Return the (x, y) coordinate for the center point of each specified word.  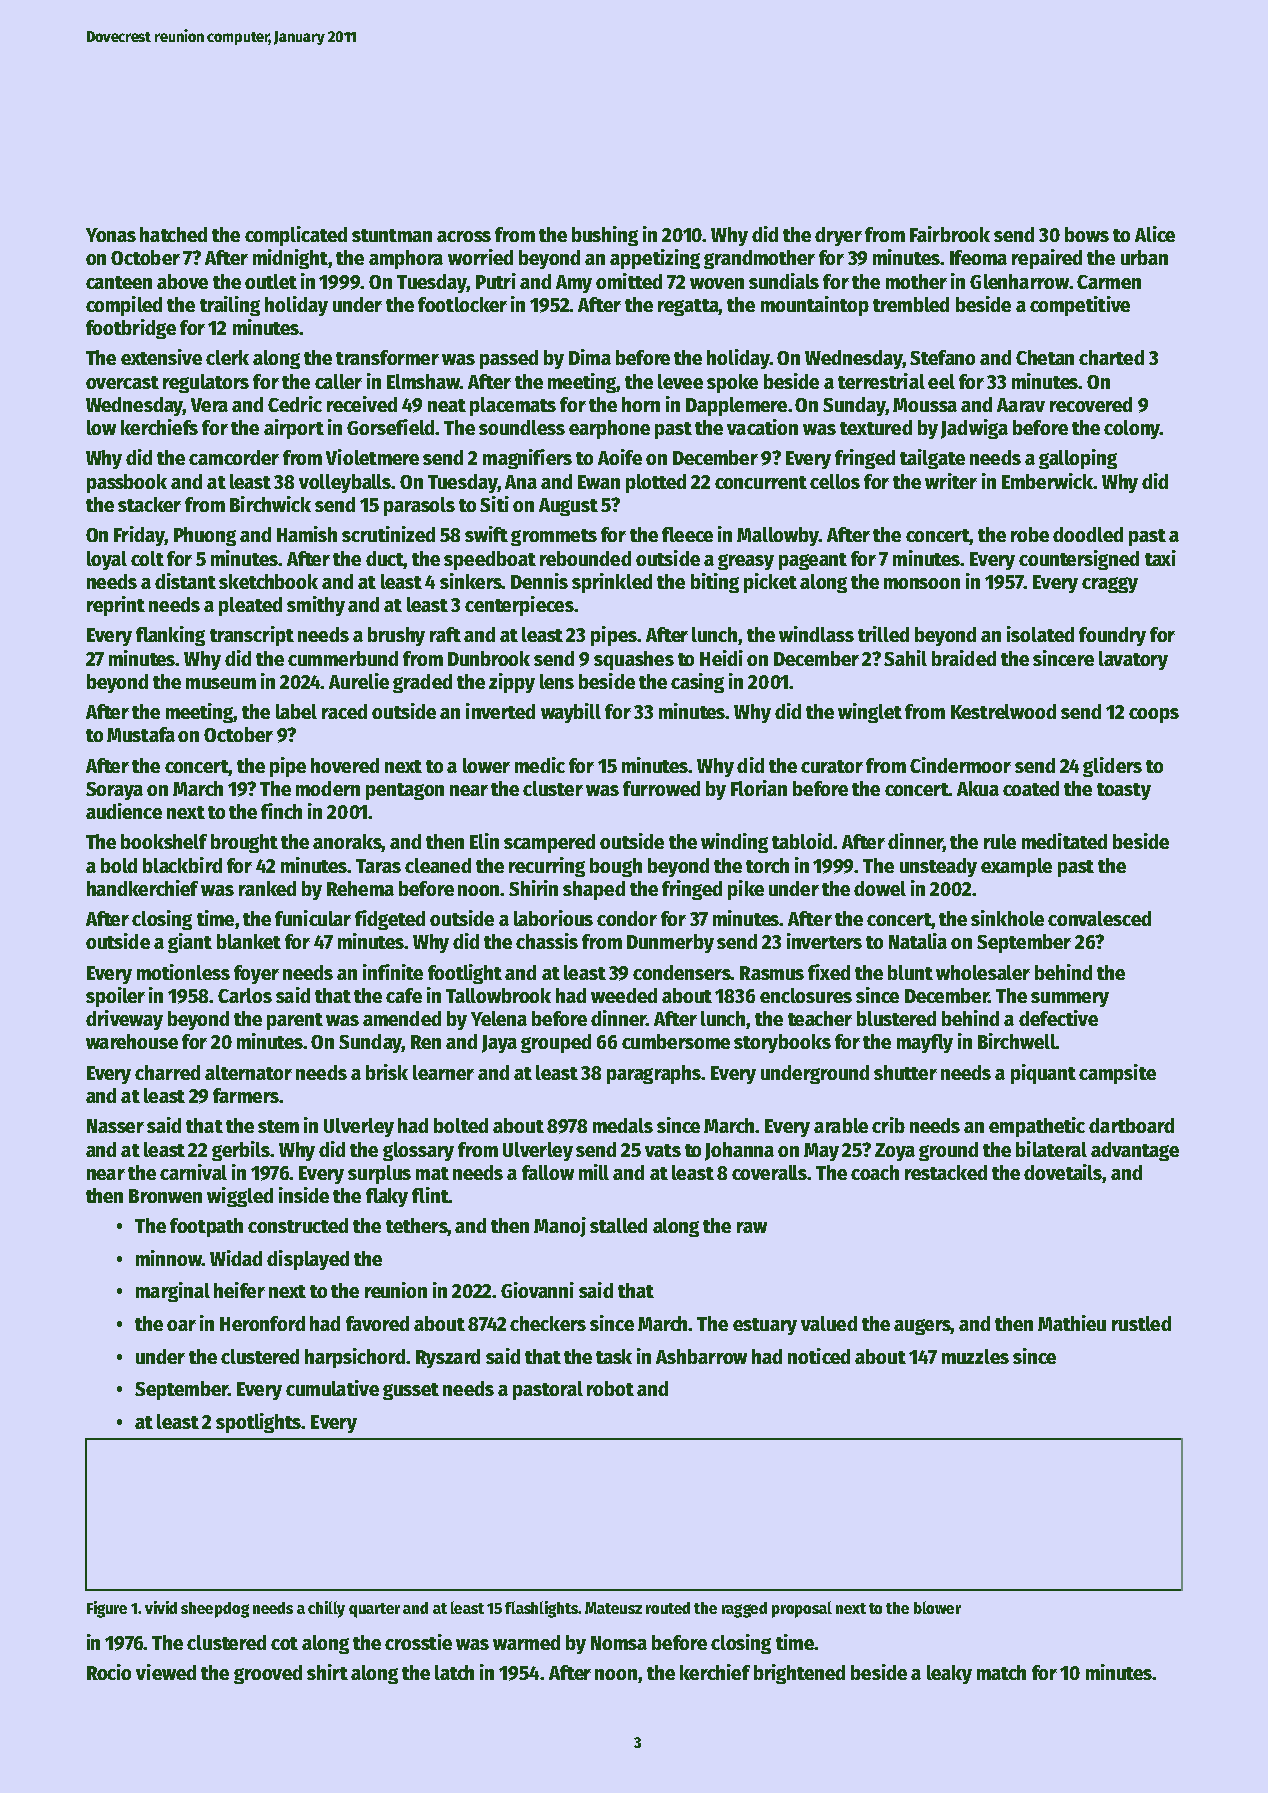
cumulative (332, 1388)
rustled (1141, 1323)
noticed (819, 1356)
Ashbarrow (701, 1356)
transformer (387, 357)
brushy (396, 636)
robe (1030, 534)
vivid (161, 1607)
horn (641, 404)
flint (430, 1195)
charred (167, 1072)
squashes (634, 660)
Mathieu (1072, 1323)
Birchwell (1017, 1041)
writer (951, 481)
